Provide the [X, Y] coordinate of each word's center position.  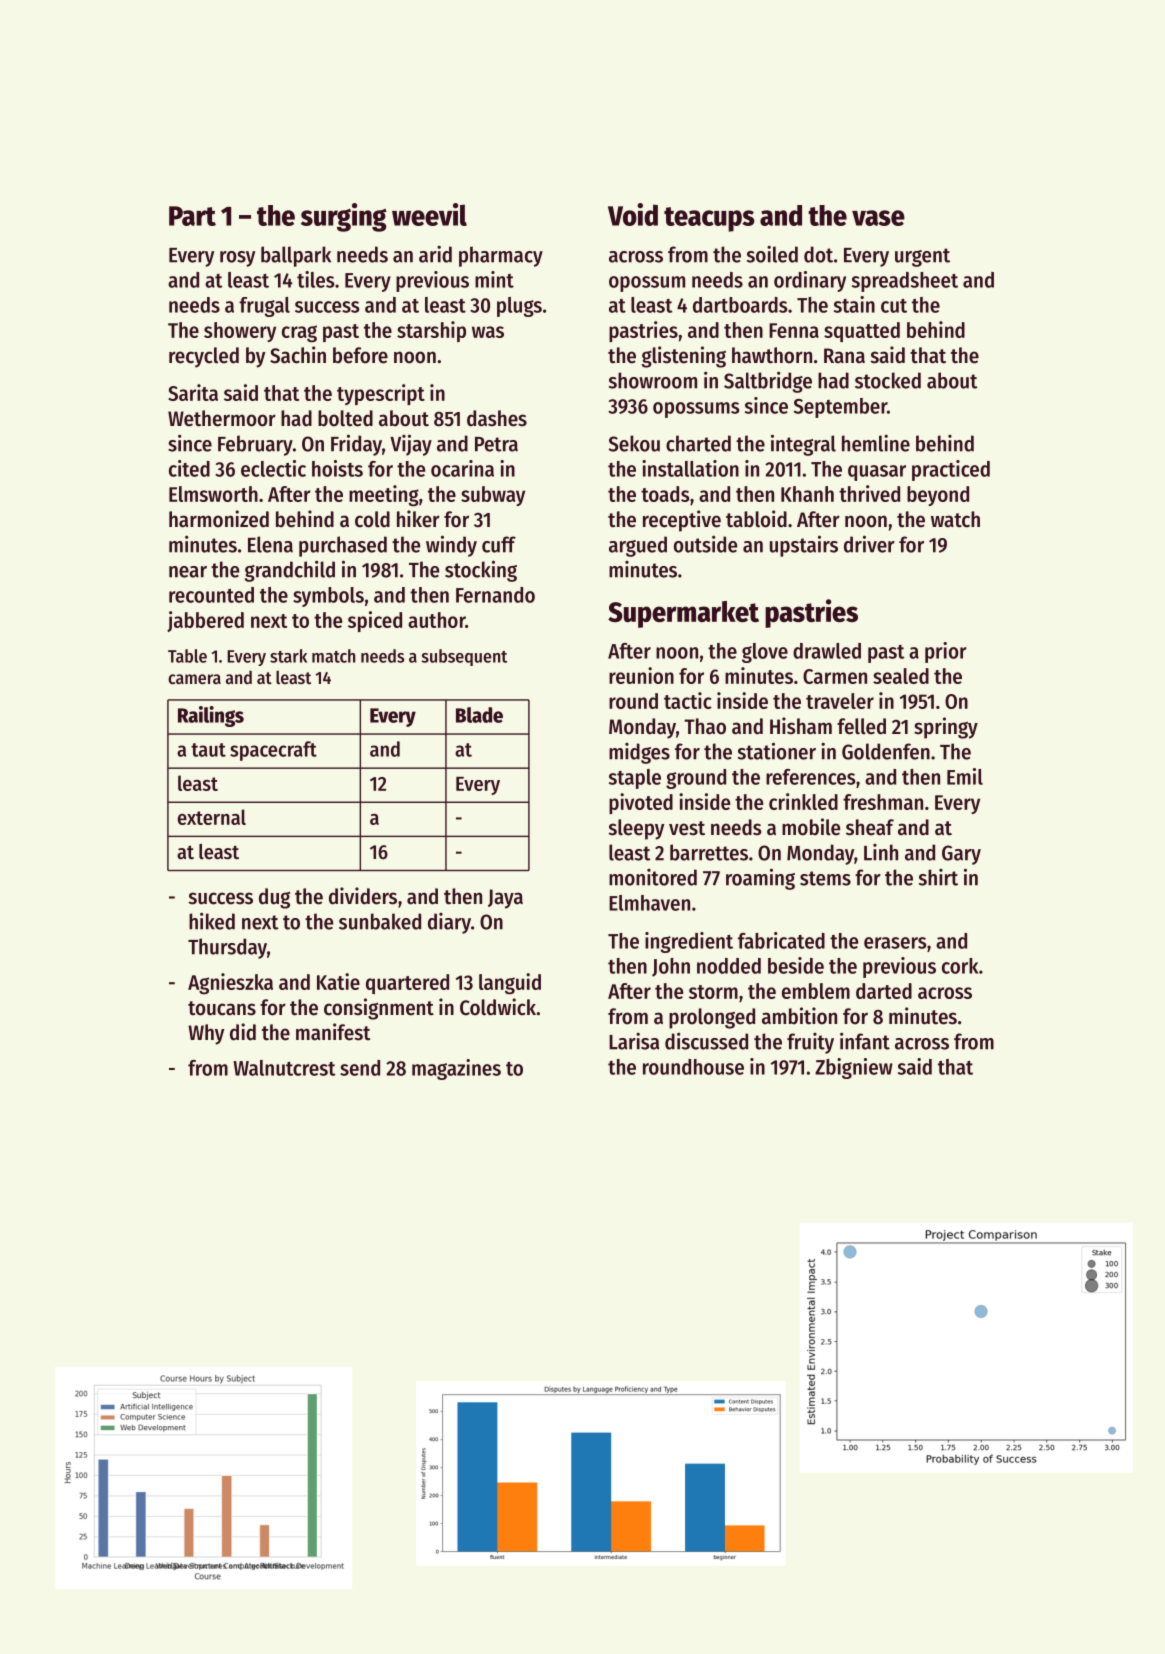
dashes [497, 418]
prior [946, 652]
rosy [237, 259]
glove [765, 653]
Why [206, 1034]
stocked [888, 380]
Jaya [505, 899]
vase [878, 218]
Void [633, 214]
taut [208, 750]
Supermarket [683, 614]
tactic [688, 700]
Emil [965, 776]
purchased [343, 546]
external [212, 817]
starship [431, 331]
